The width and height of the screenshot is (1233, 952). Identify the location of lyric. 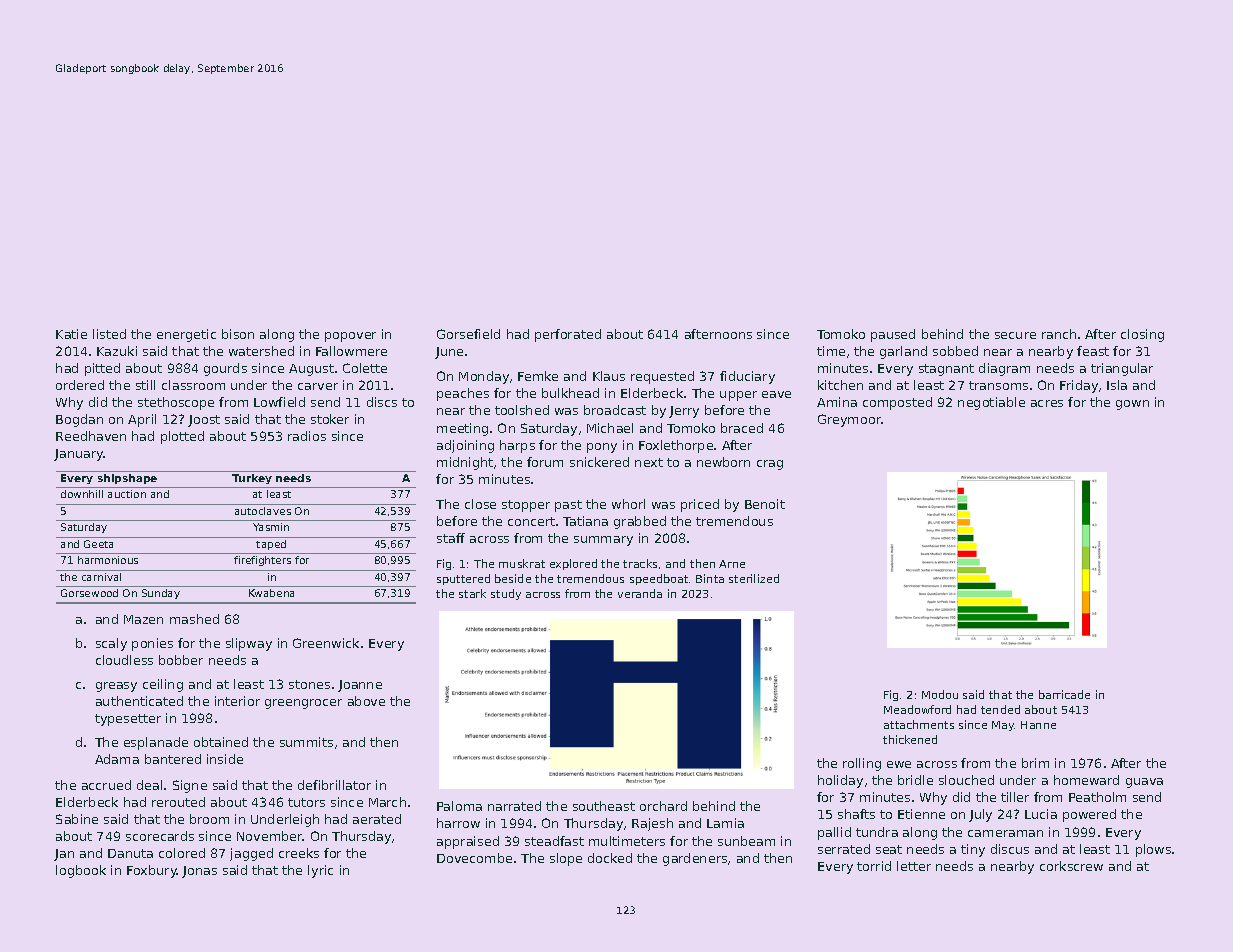
(320, 871).
